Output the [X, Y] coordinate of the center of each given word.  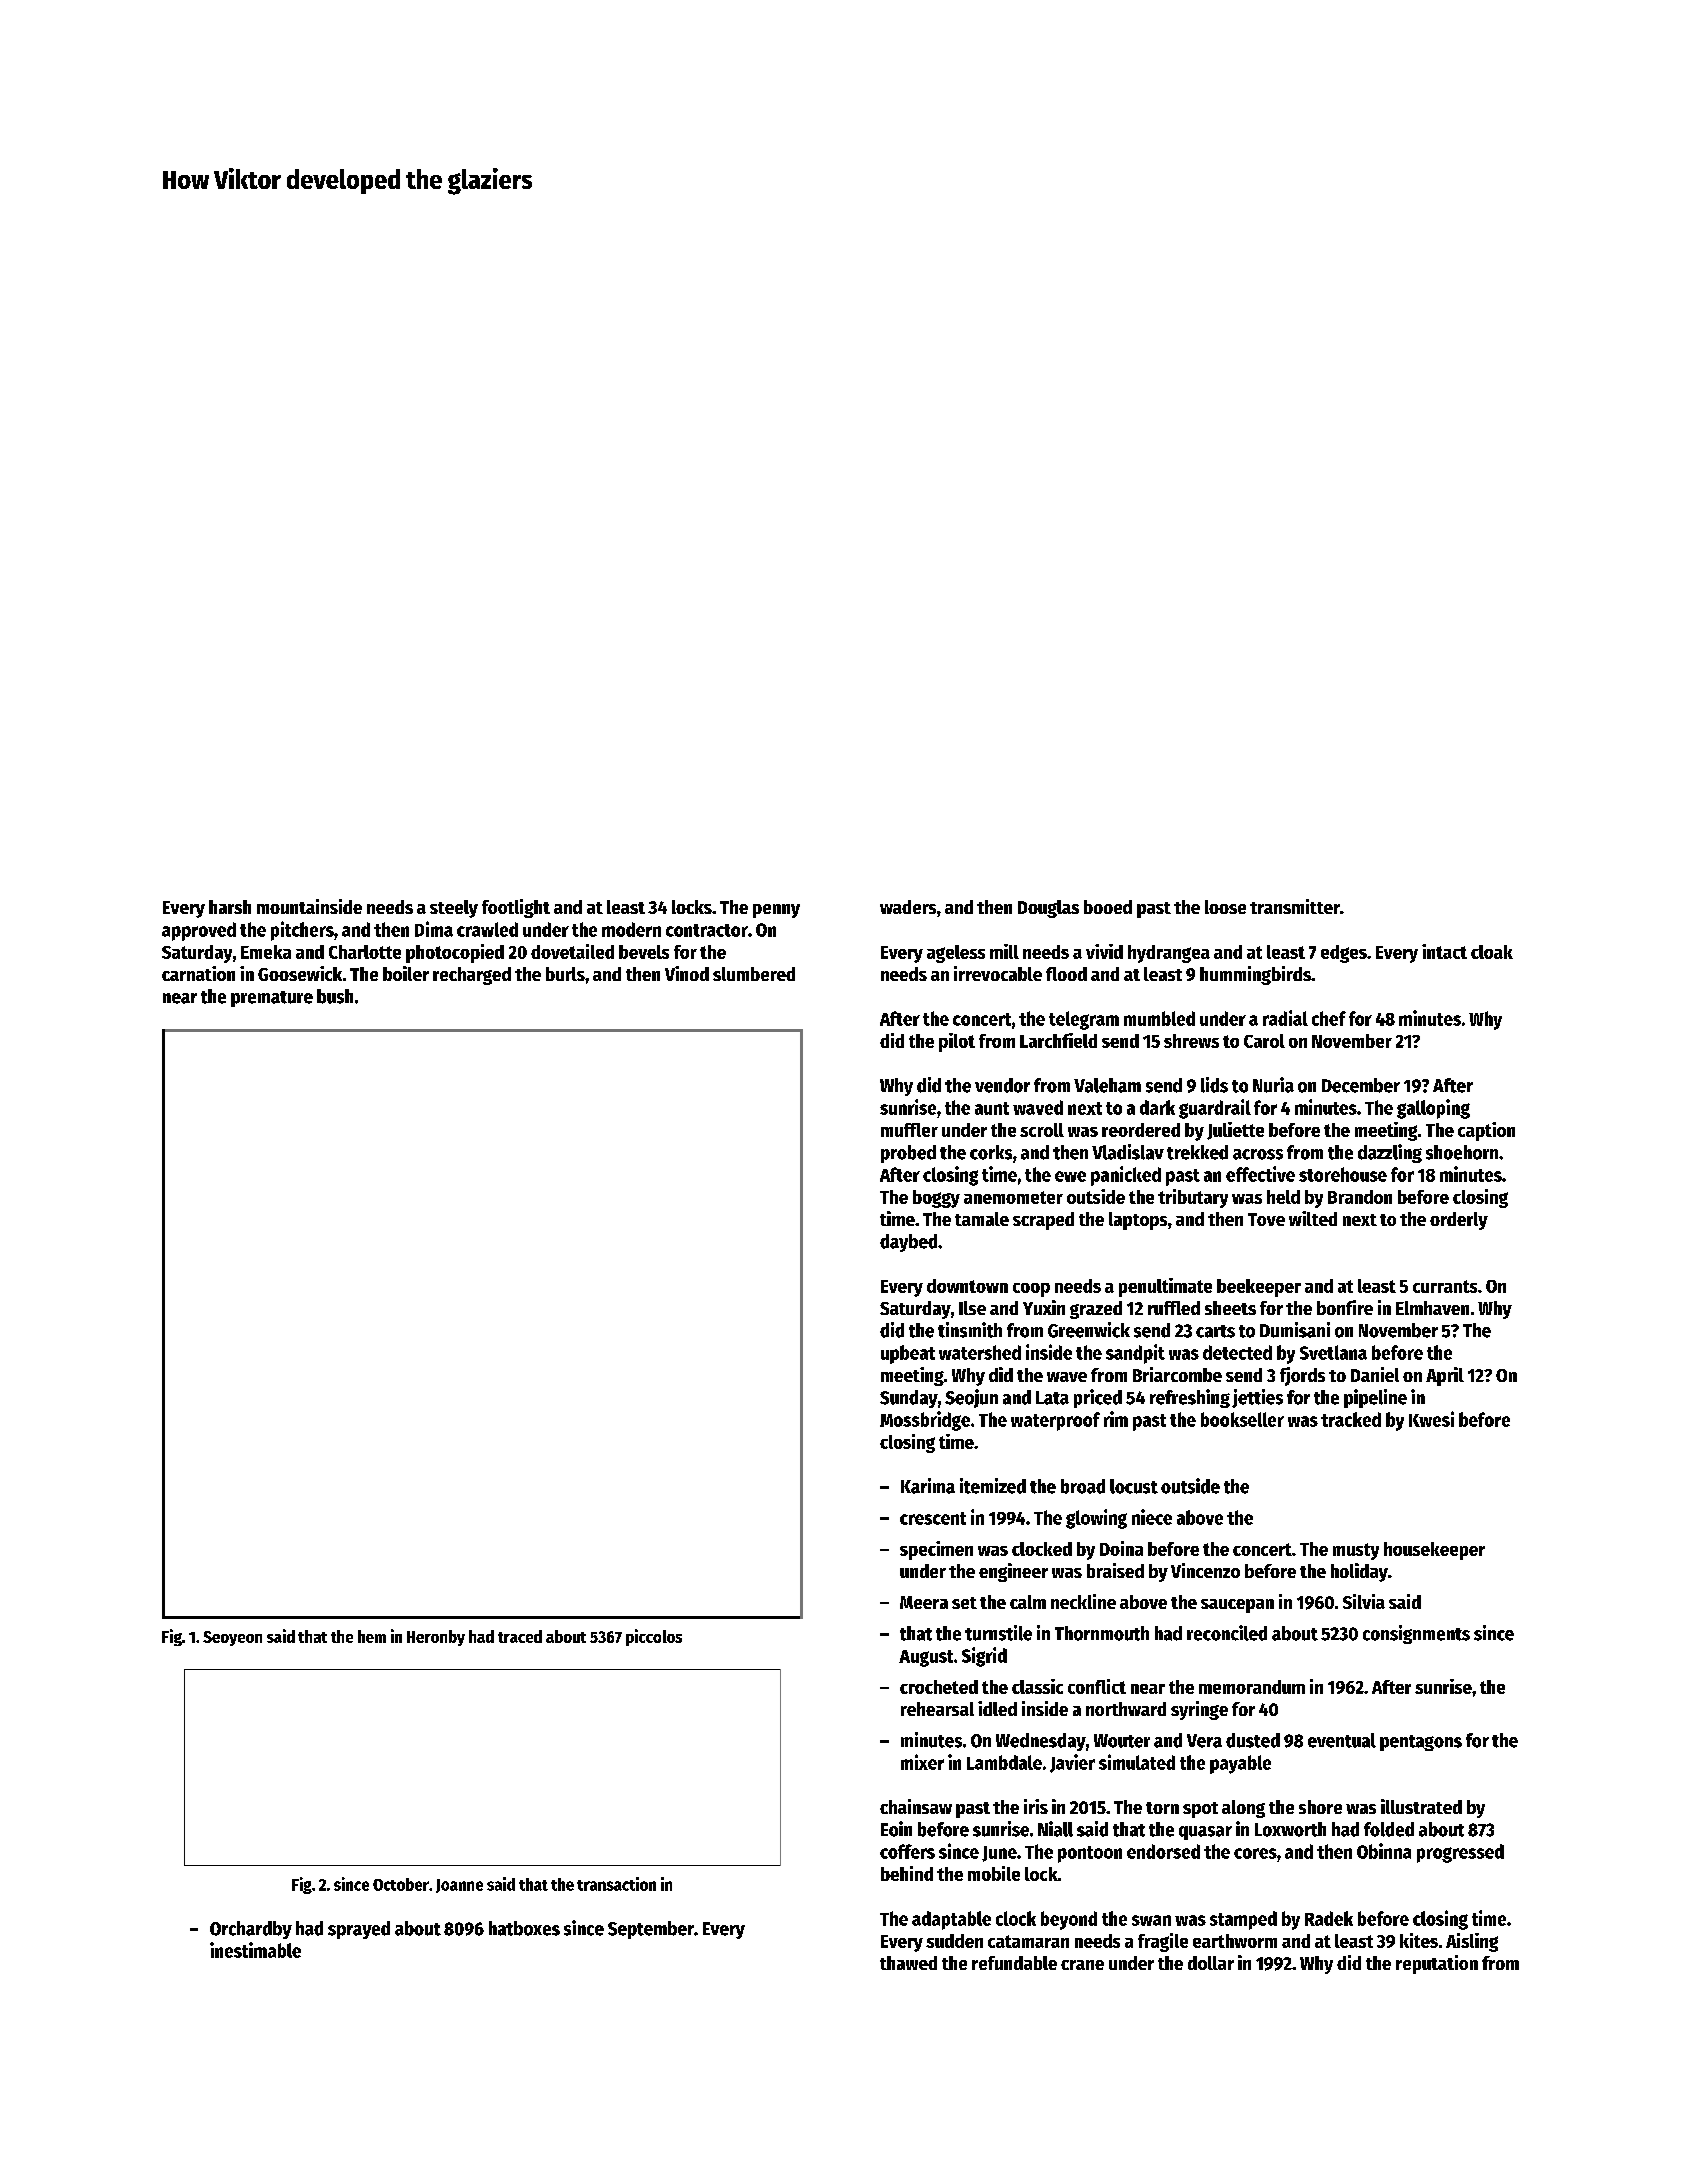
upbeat [908, 1354]
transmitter [1295, 906]
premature [272, 999]
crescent [933, 1518]
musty [1356, 1551]
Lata [1052, 1398]
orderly [1459, 1221]
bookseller [1242, 1419]
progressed [1460, 1853]
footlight [516, 908]
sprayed [359, 1930]
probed [908, 1154]
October [401, 1884]
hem [372, 1636]
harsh [230, 907]
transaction [616, 1884]
